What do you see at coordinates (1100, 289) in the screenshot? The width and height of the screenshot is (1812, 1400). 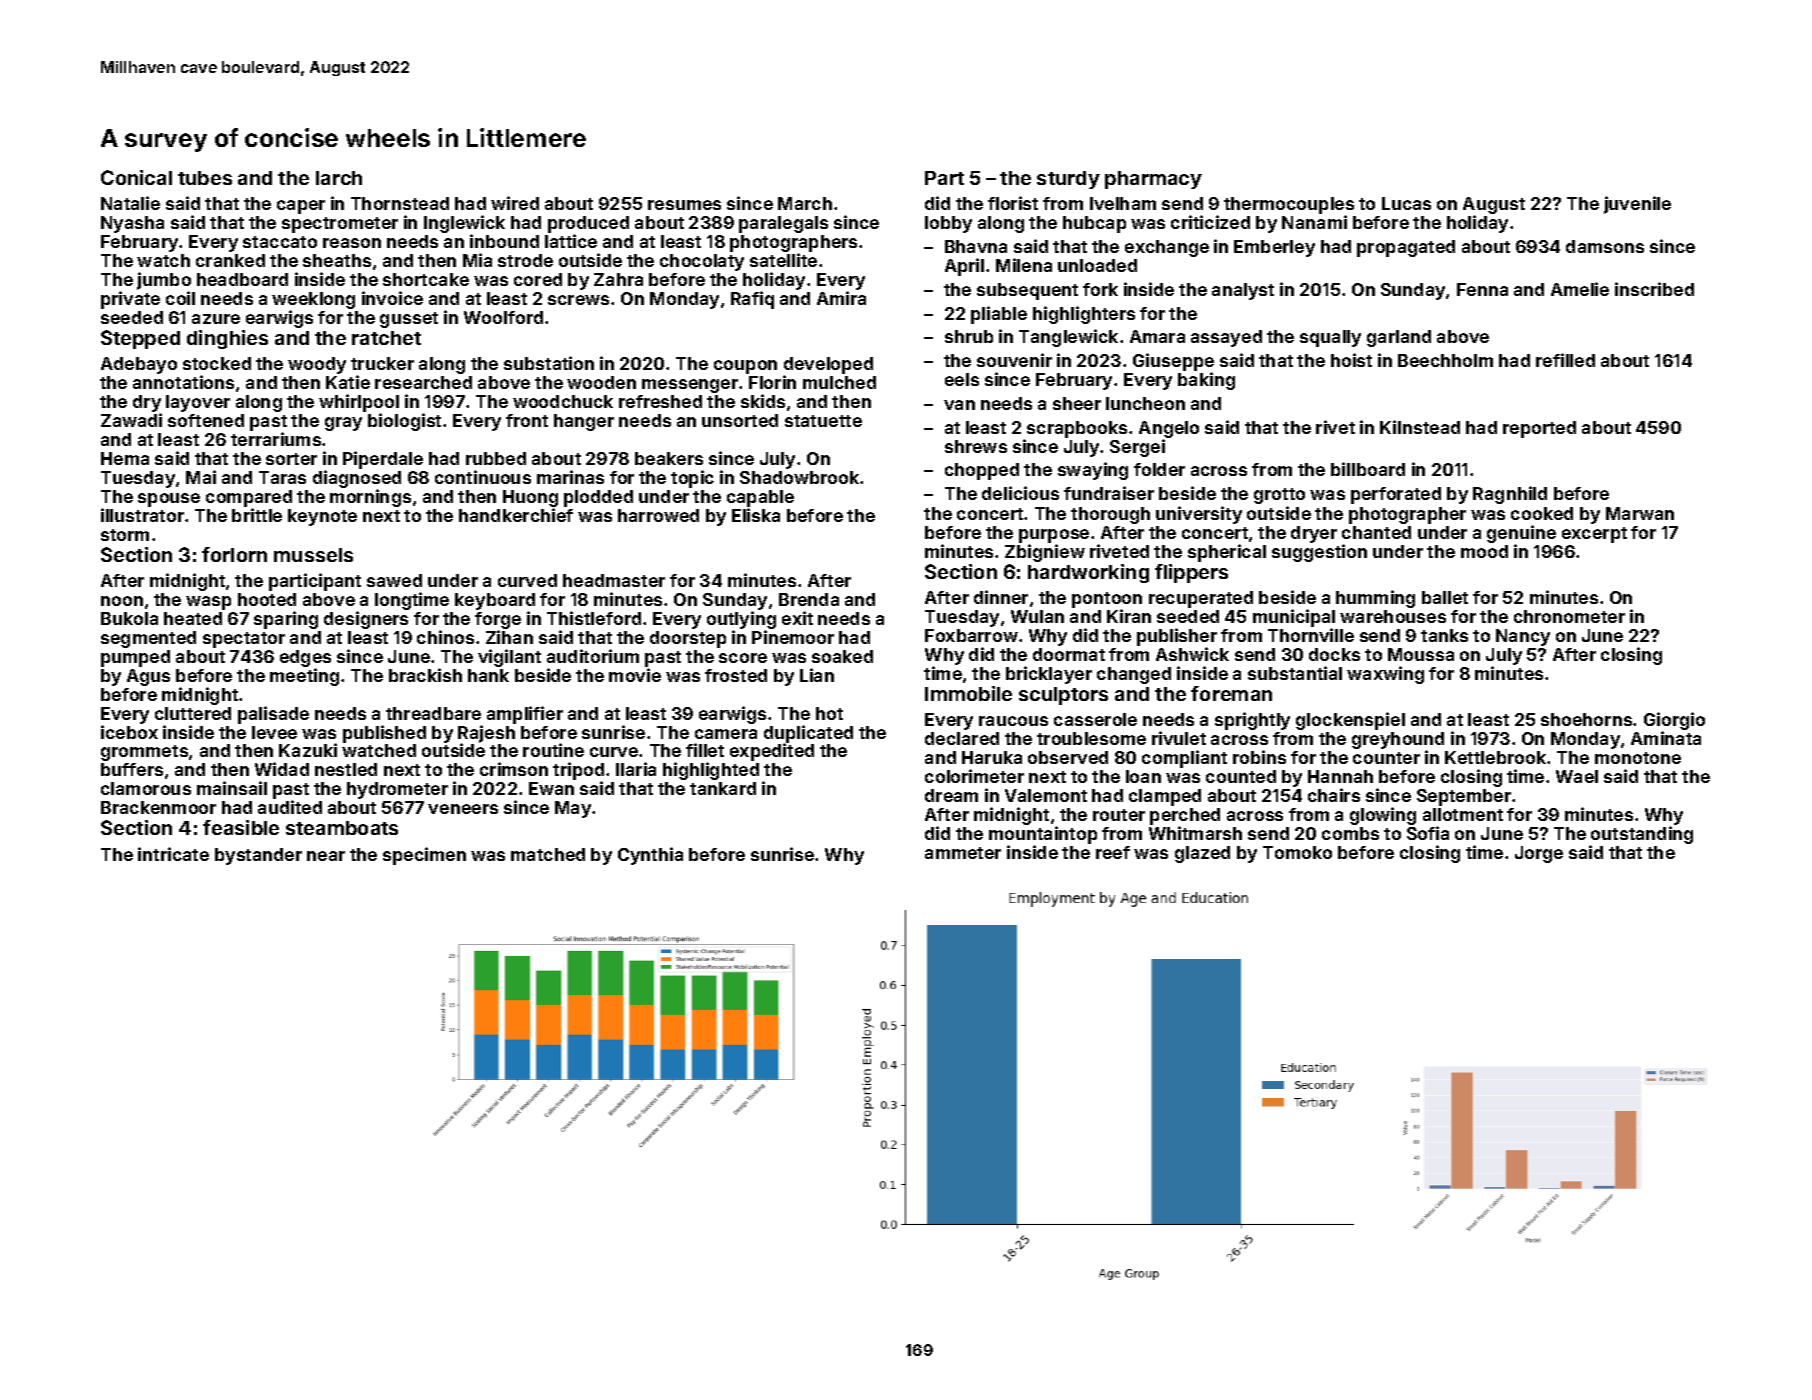 I see `fork` at bounding box center [1100, 289].
